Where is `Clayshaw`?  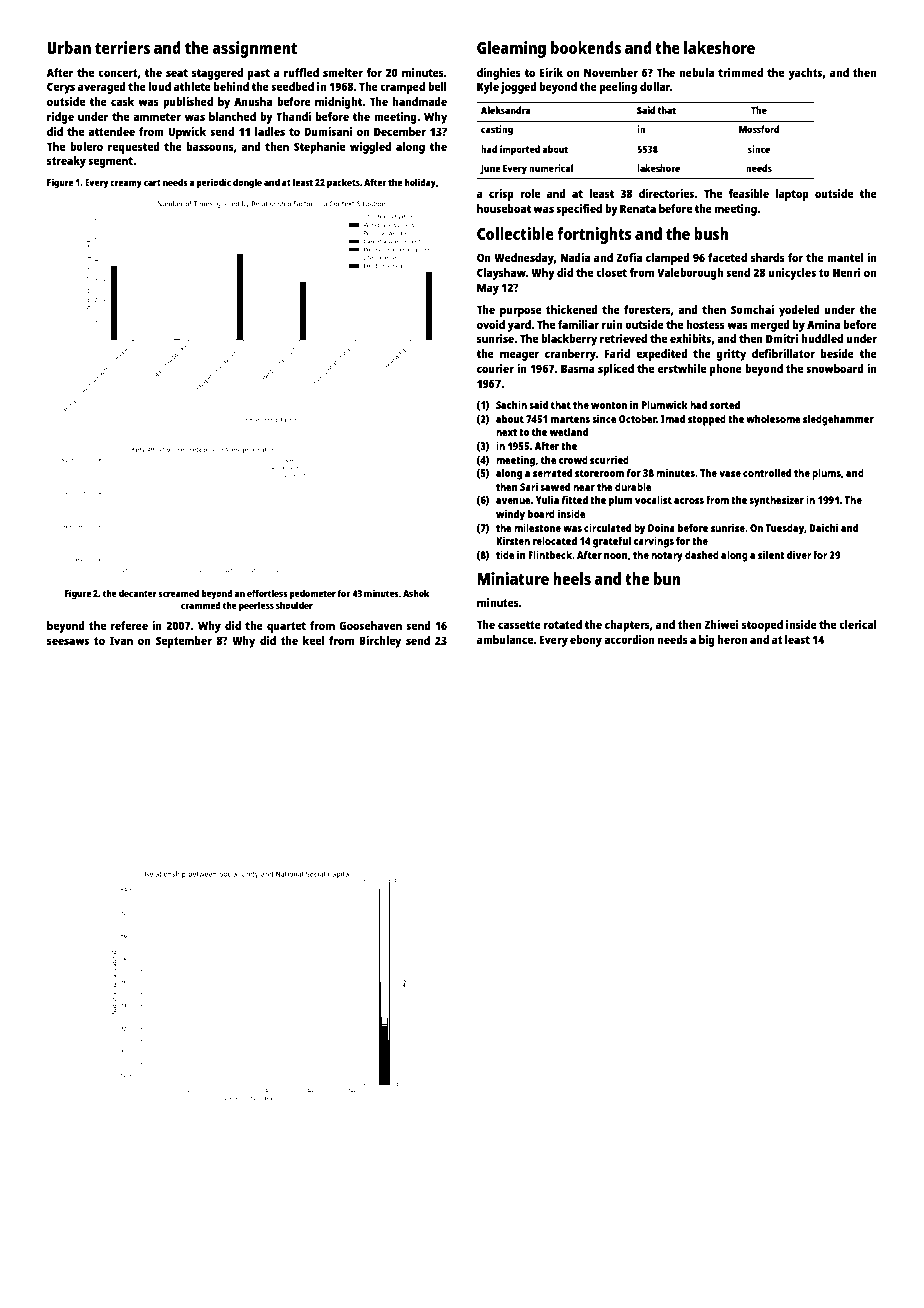
Clayshaw is located at coordinates (501, 274).
